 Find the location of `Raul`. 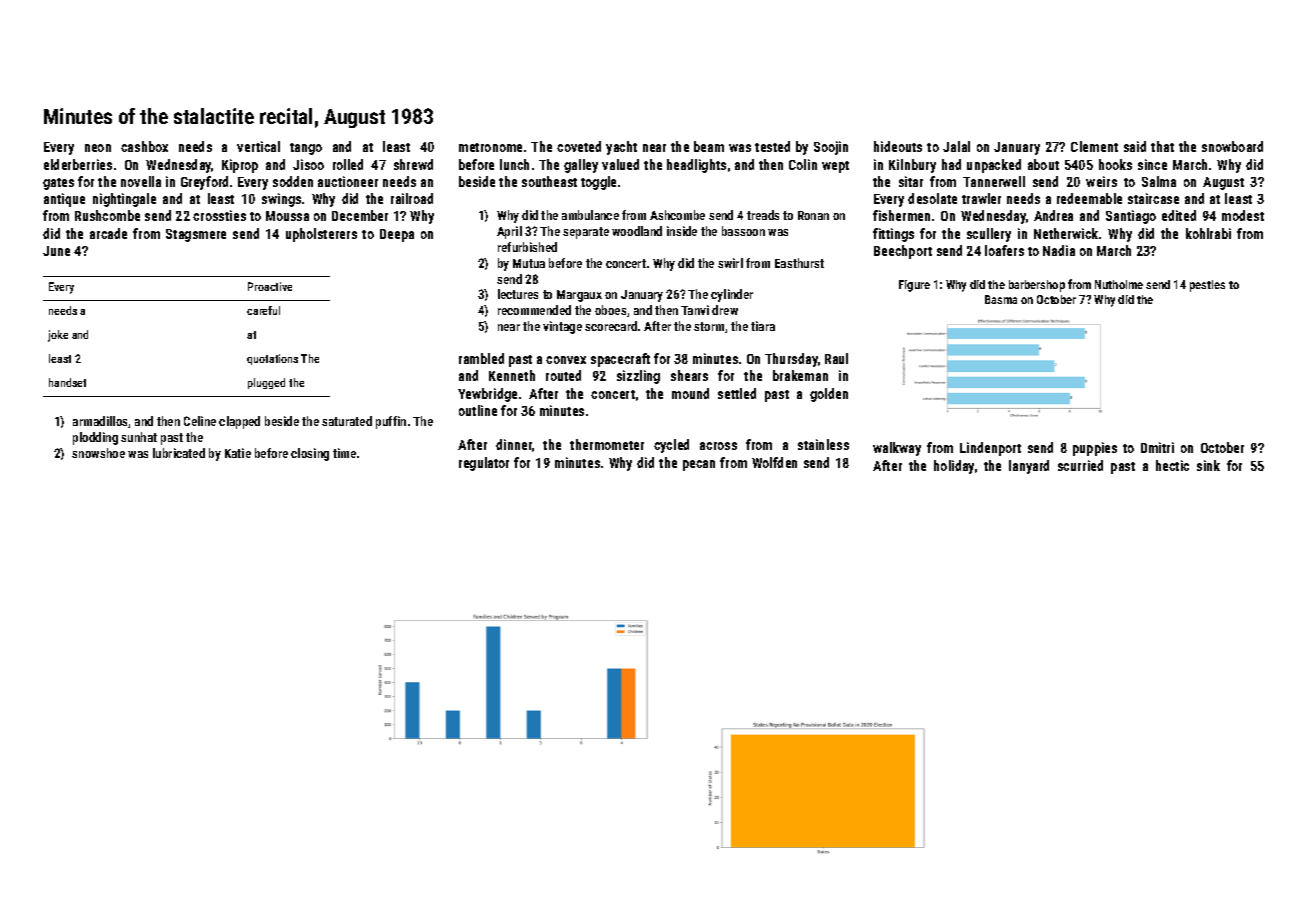

Raul is located at coordinates (836, 358).
